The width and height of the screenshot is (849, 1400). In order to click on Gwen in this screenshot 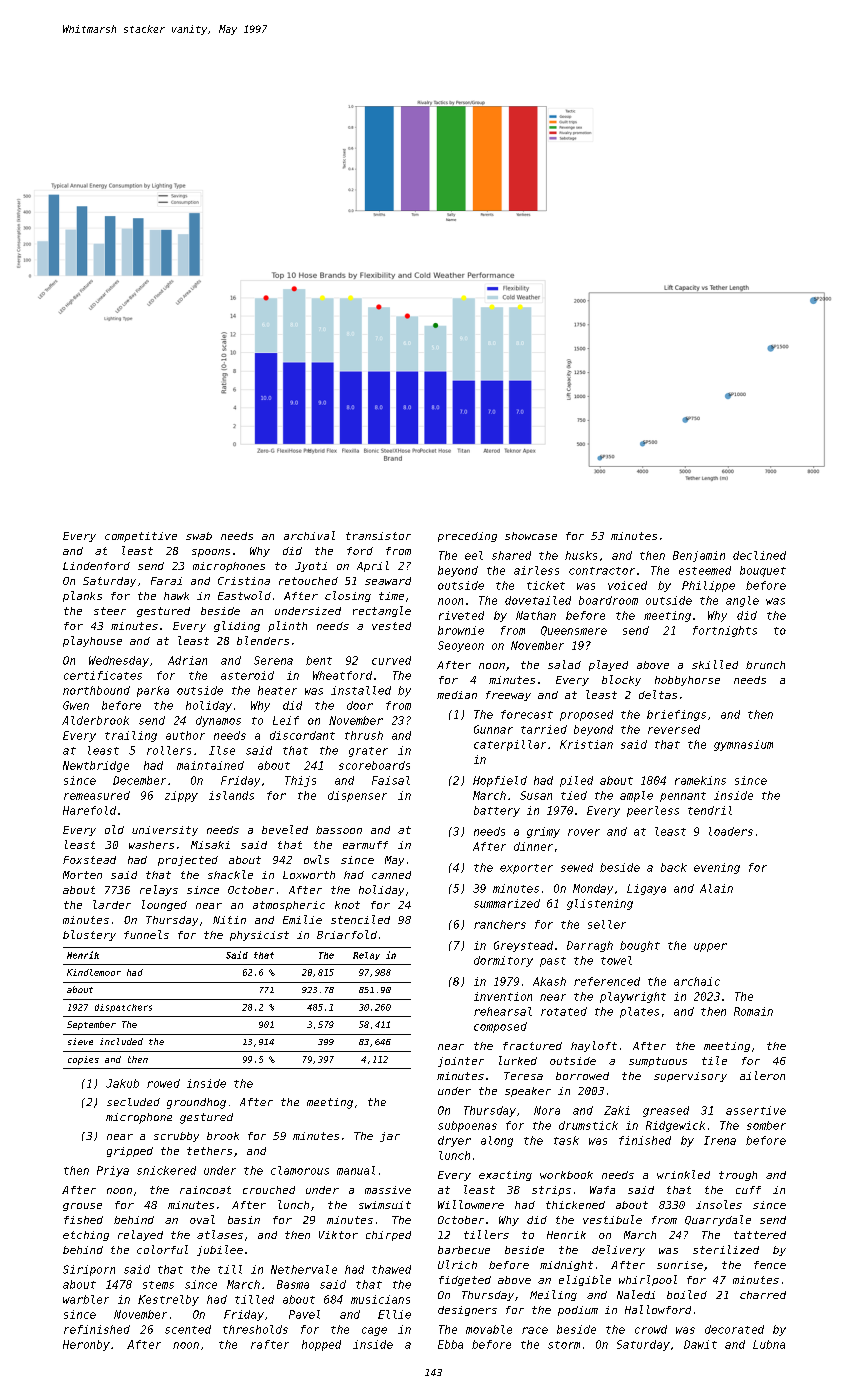, I will do `click(76, 705)`.
